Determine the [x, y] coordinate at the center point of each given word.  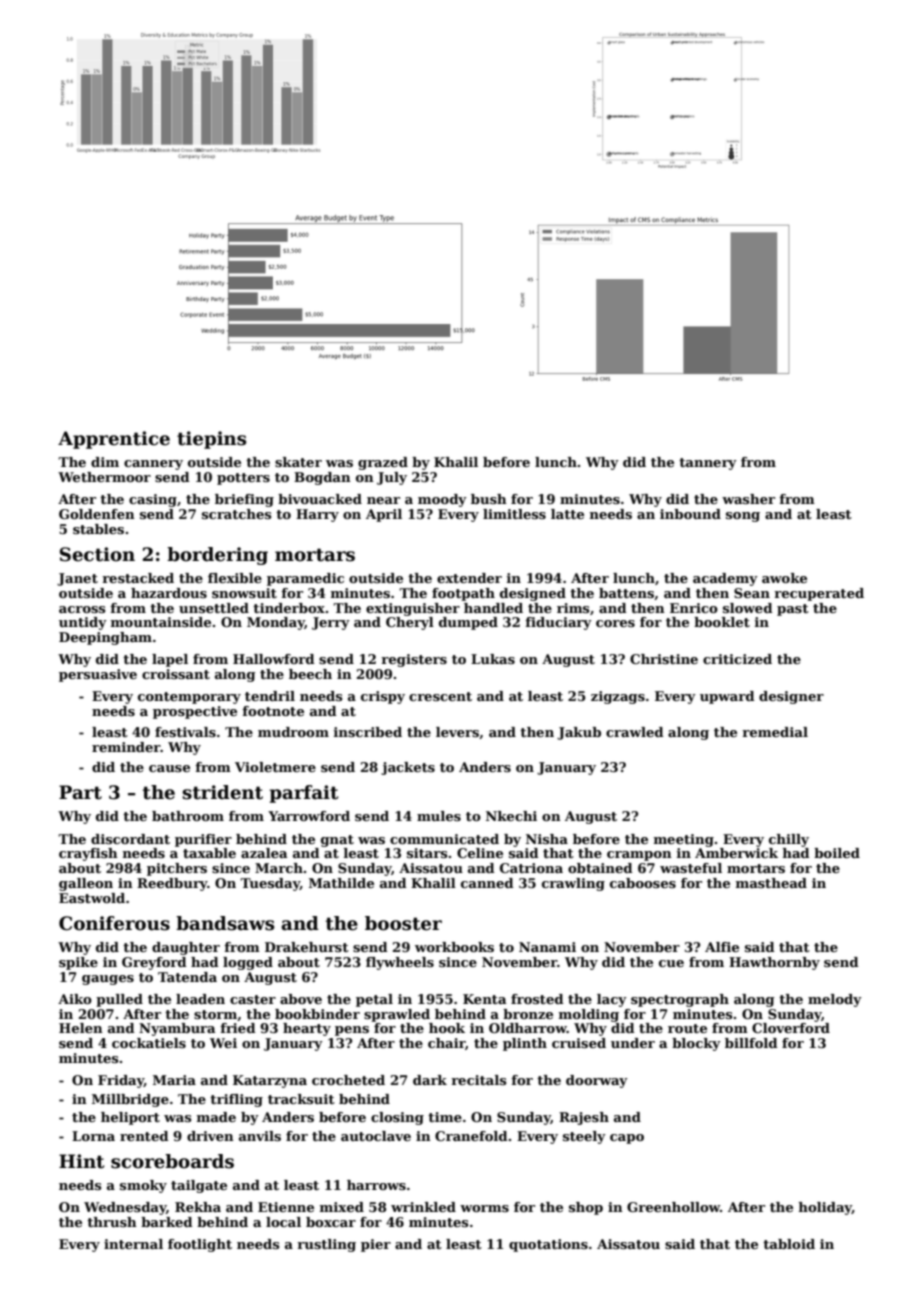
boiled [837, 853]
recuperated [819, 594]
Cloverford [791, 1028]
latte [567, 514]
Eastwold [92, 898]
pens [352, 1031]
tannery [708, 464]
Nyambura [177, 1029]
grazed [383, 463]
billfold [751, 1043]
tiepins [211, 440]
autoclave [376, 1136]
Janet [77, 579]
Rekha [198, 1207]
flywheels [400, 963]
